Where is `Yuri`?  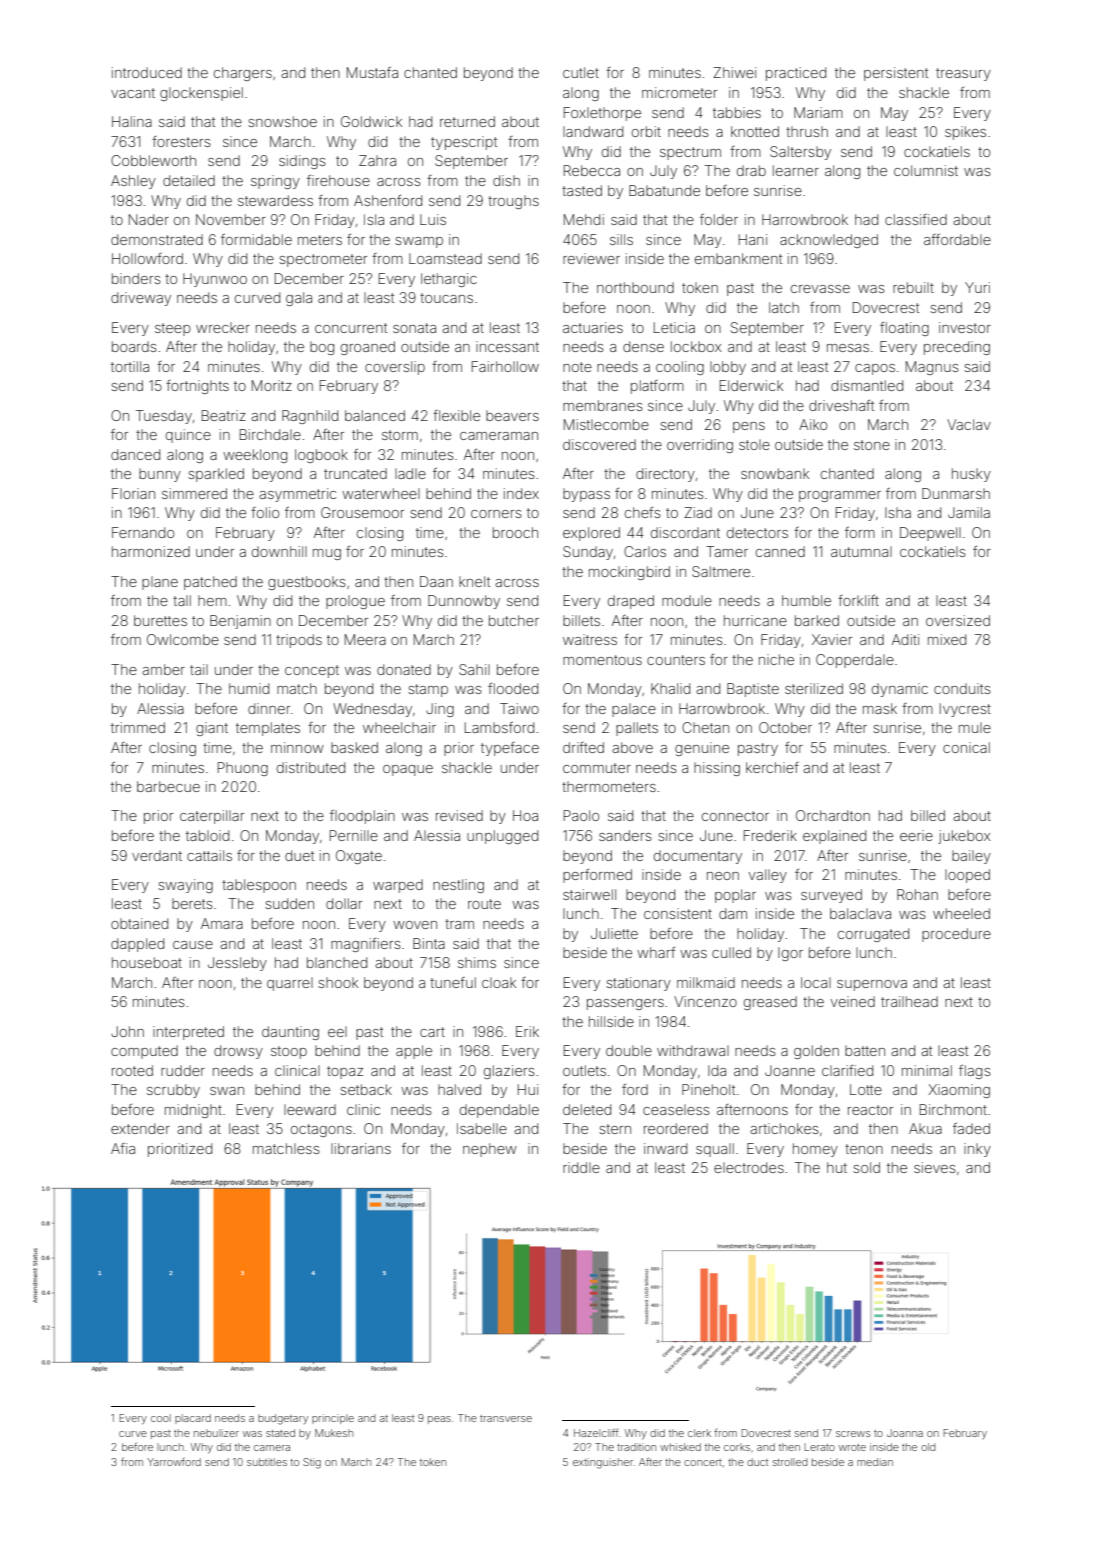 Yuri is located at coordinates (977, 287).
